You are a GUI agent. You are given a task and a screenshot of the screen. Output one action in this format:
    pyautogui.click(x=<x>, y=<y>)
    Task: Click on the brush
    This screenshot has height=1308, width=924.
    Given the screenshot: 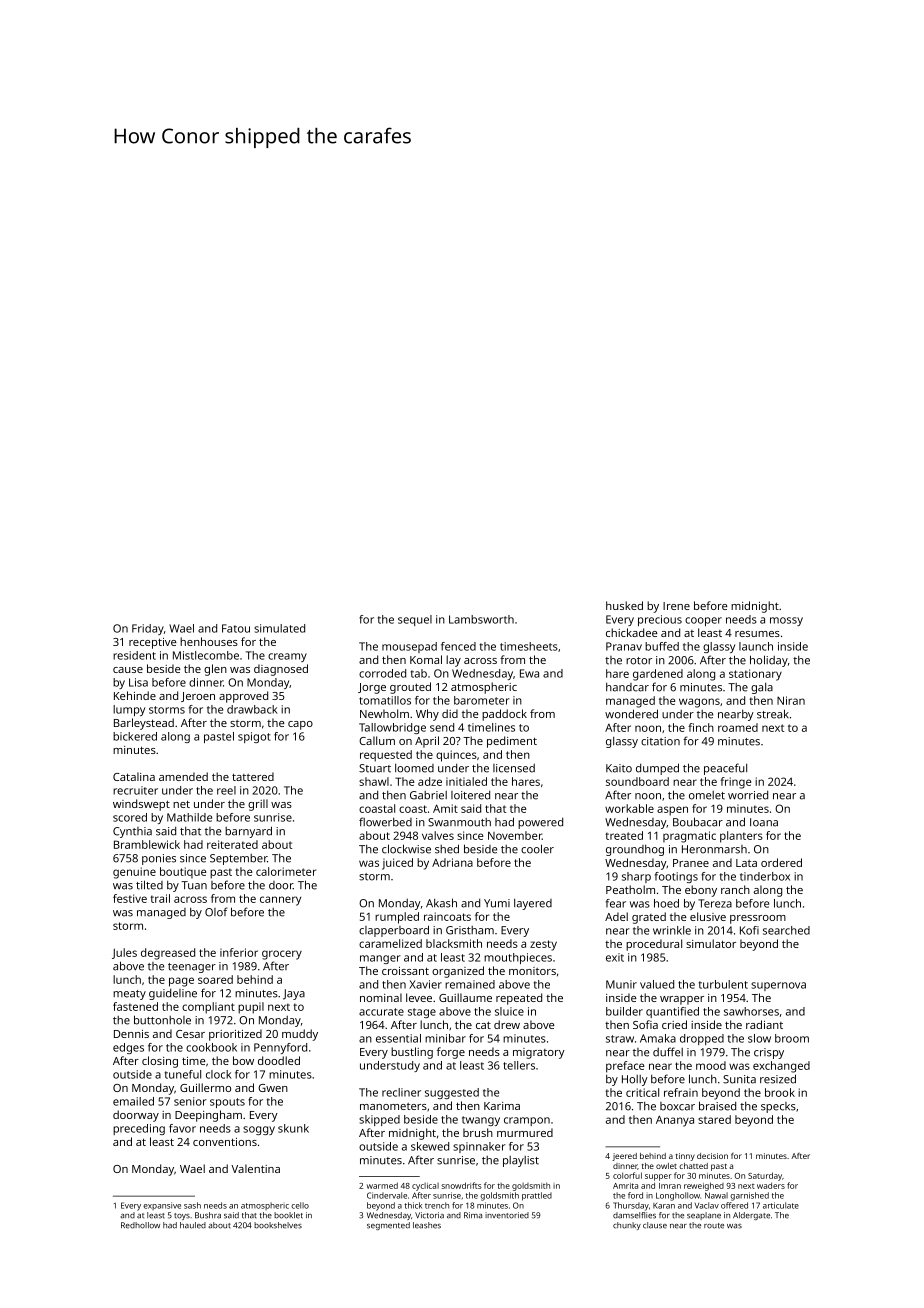 What is the action you would take?
    pyautogui.click(x=478, y=1132)
